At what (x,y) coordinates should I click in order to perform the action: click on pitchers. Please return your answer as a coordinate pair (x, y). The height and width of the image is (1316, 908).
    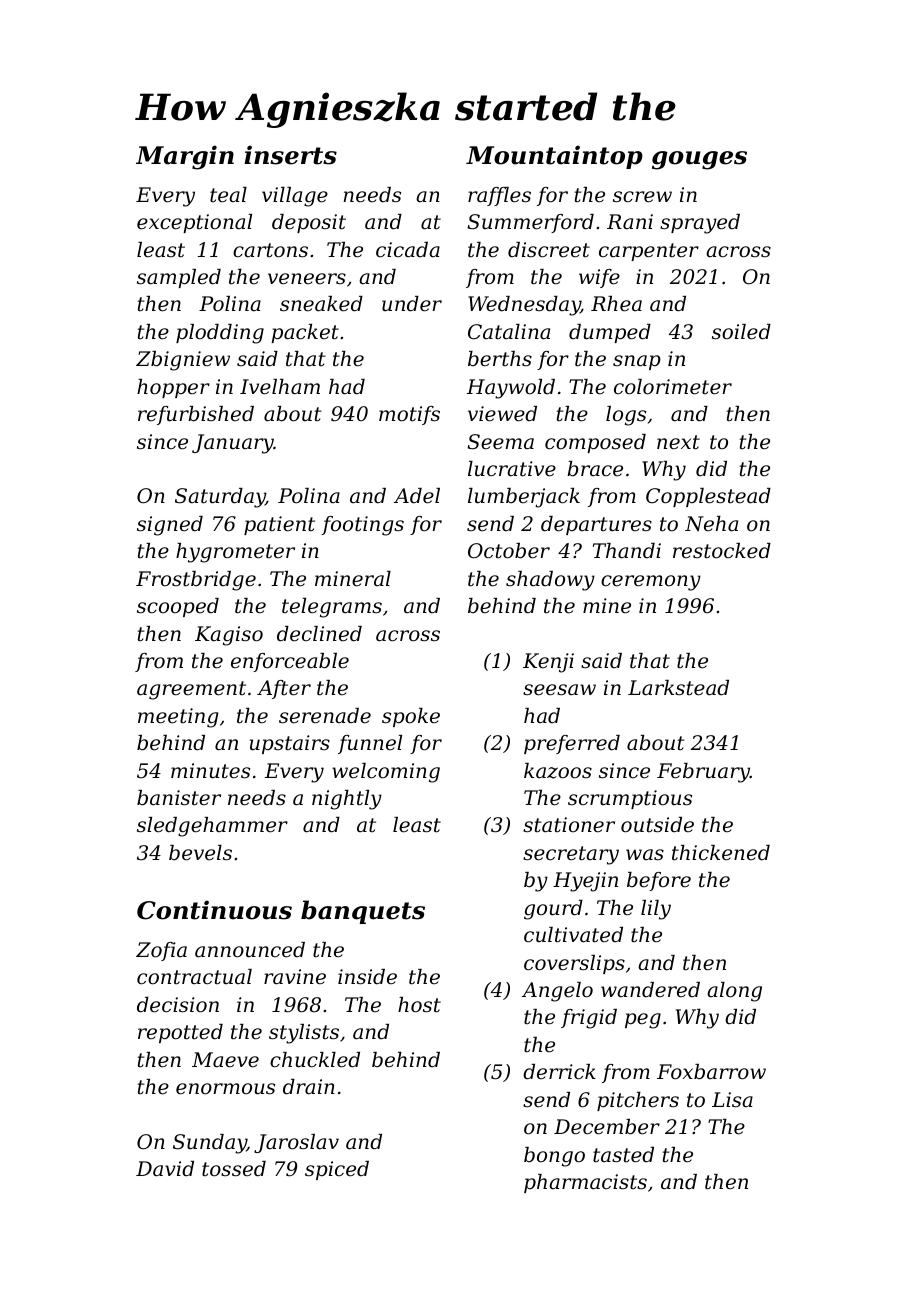
    Looking at the image, I should click on (638, 1101).
